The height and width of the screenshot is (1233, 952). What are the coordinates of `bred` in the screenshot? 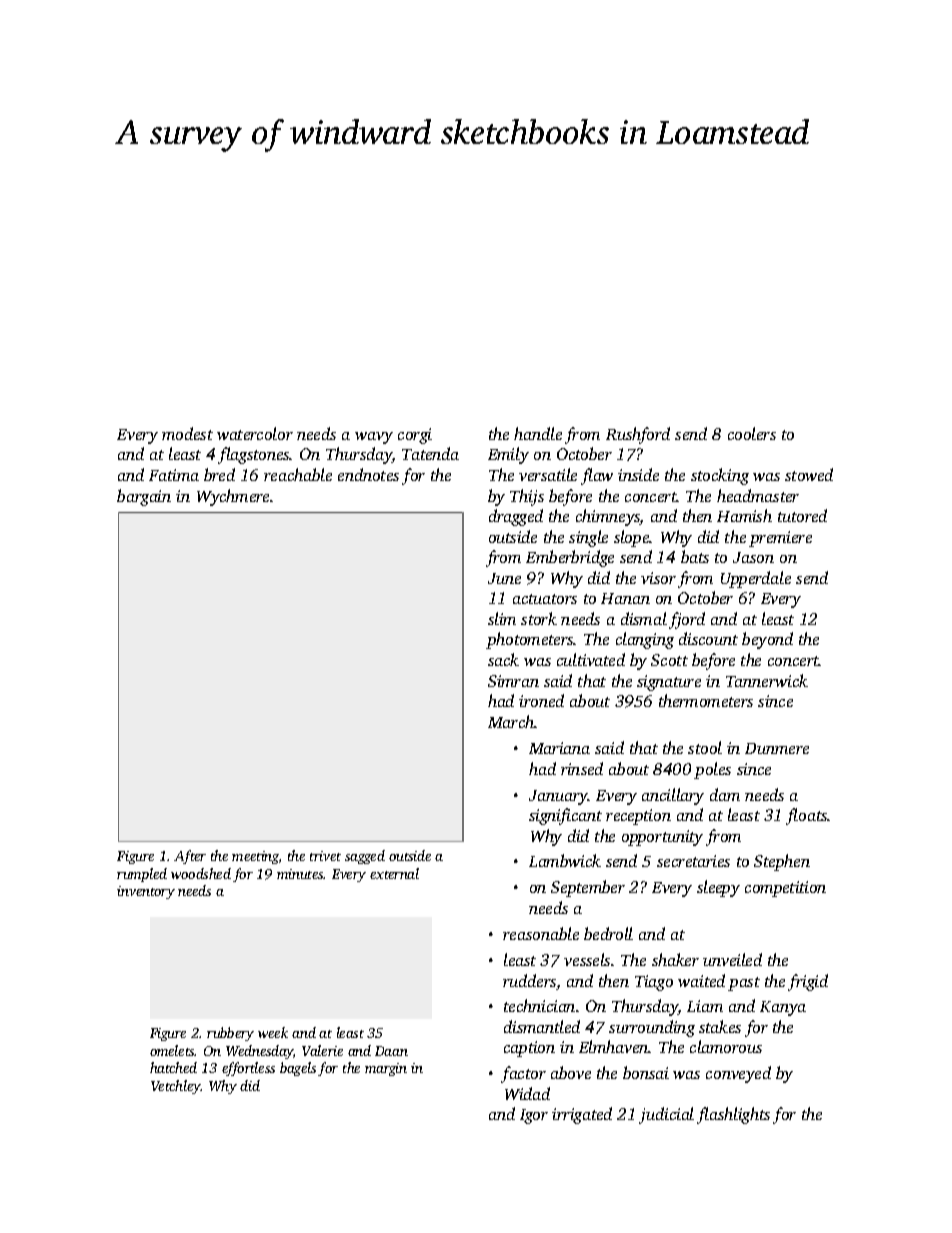 It's located at (219, 474).
